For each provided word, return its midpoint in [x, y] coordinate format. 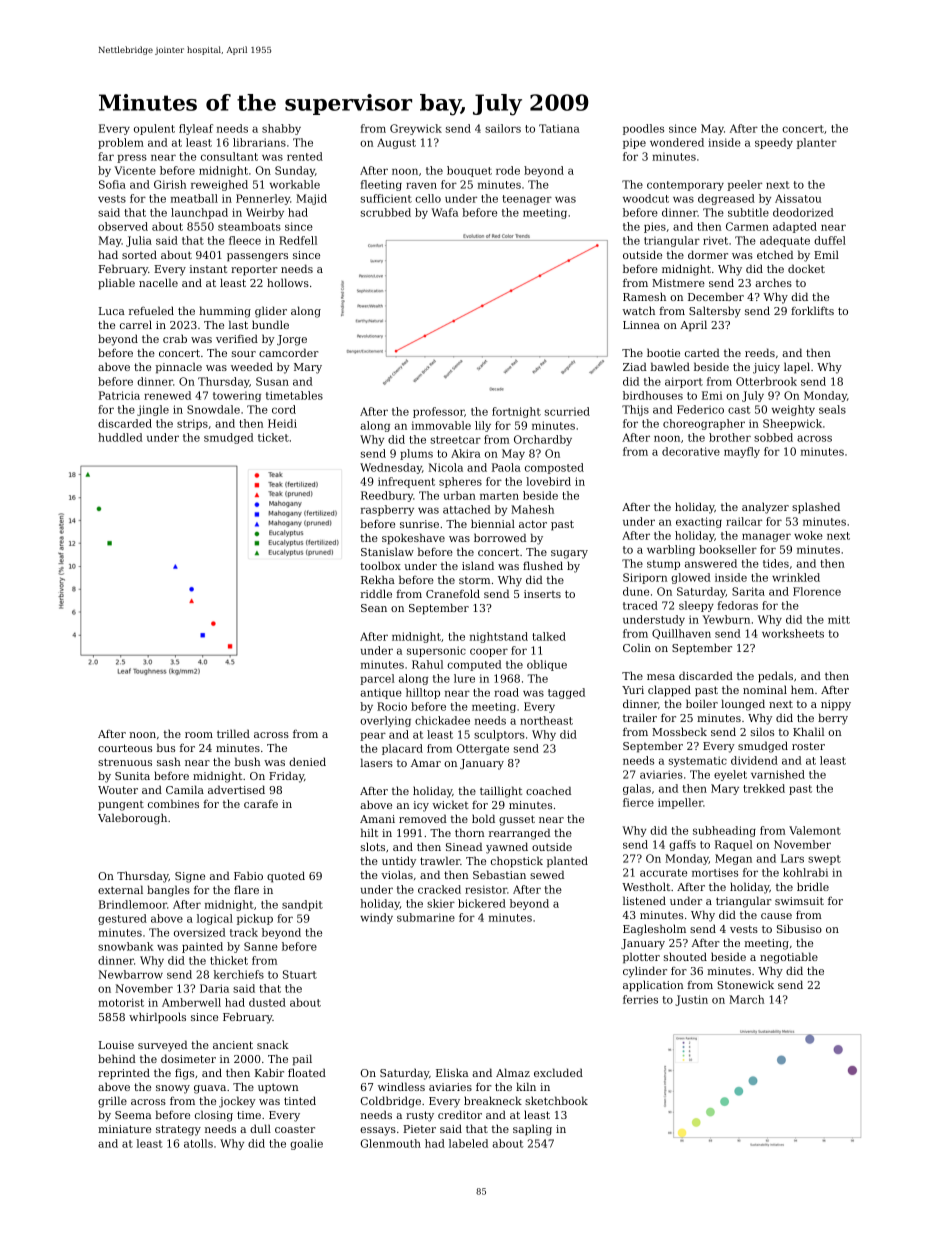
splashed [816, 508]
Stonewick [745, 984]
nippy [836, 705]
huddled [120, 437]
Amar [426, 763]
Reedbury [387, 496]
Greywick [416, 129]
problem [121, 143]
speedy [774, 143]
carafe [261, 804]
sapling [532, 1130]
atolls [198, 1143]
